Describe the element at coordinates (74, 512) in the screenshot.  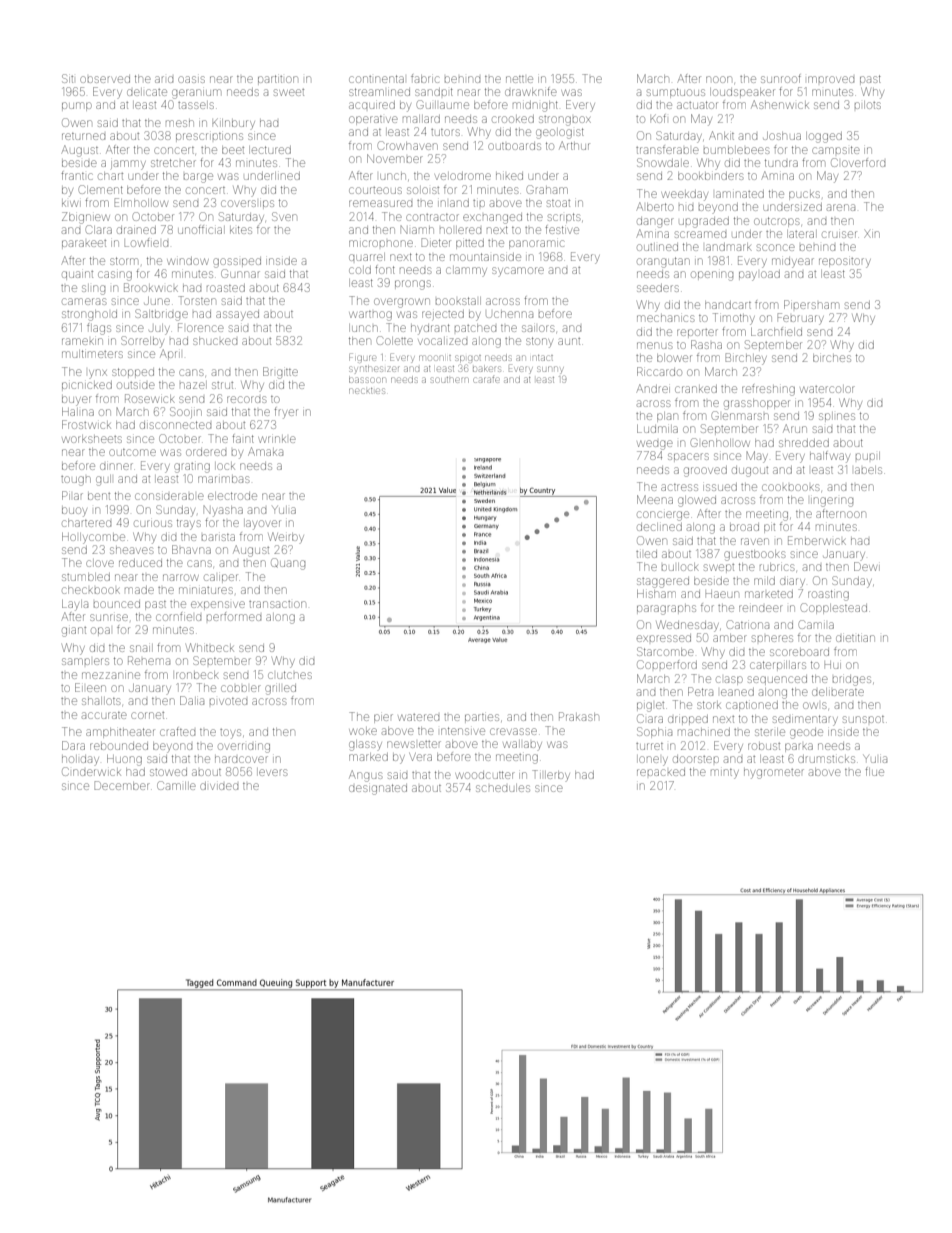
I see `buoy` at that location.
